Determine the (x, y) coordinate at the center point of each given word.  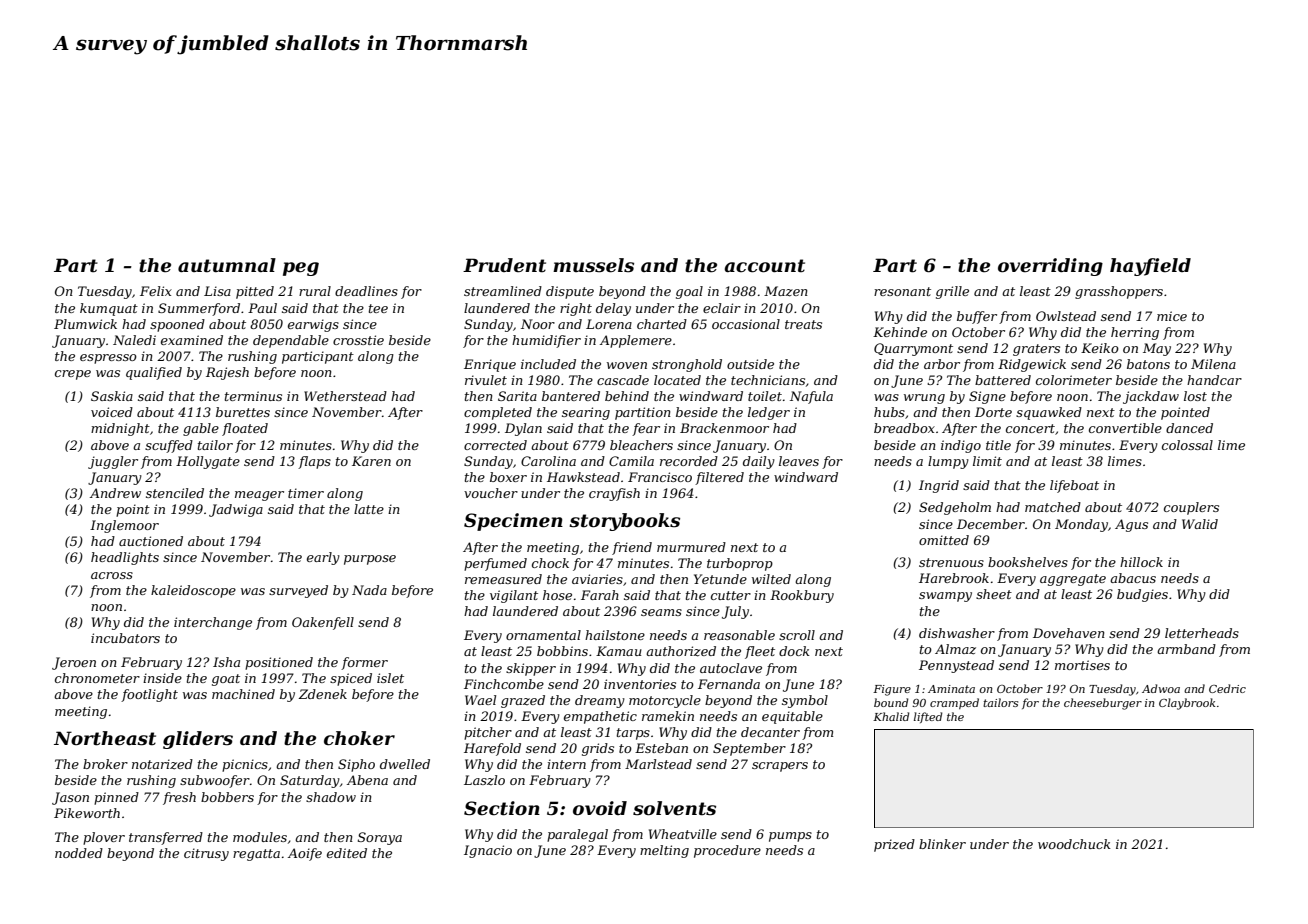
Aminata (951, 689)
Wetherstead (345, 396)
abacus (1133, 578)
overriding (1050, 267)
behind (627, 396)
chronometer (97, 678)
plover (104, 838)
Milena (1213, 364)
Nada (369, 590)
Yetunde (720, 579)
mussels (593, 265)
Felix (156, 291)
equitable (792, 717)
